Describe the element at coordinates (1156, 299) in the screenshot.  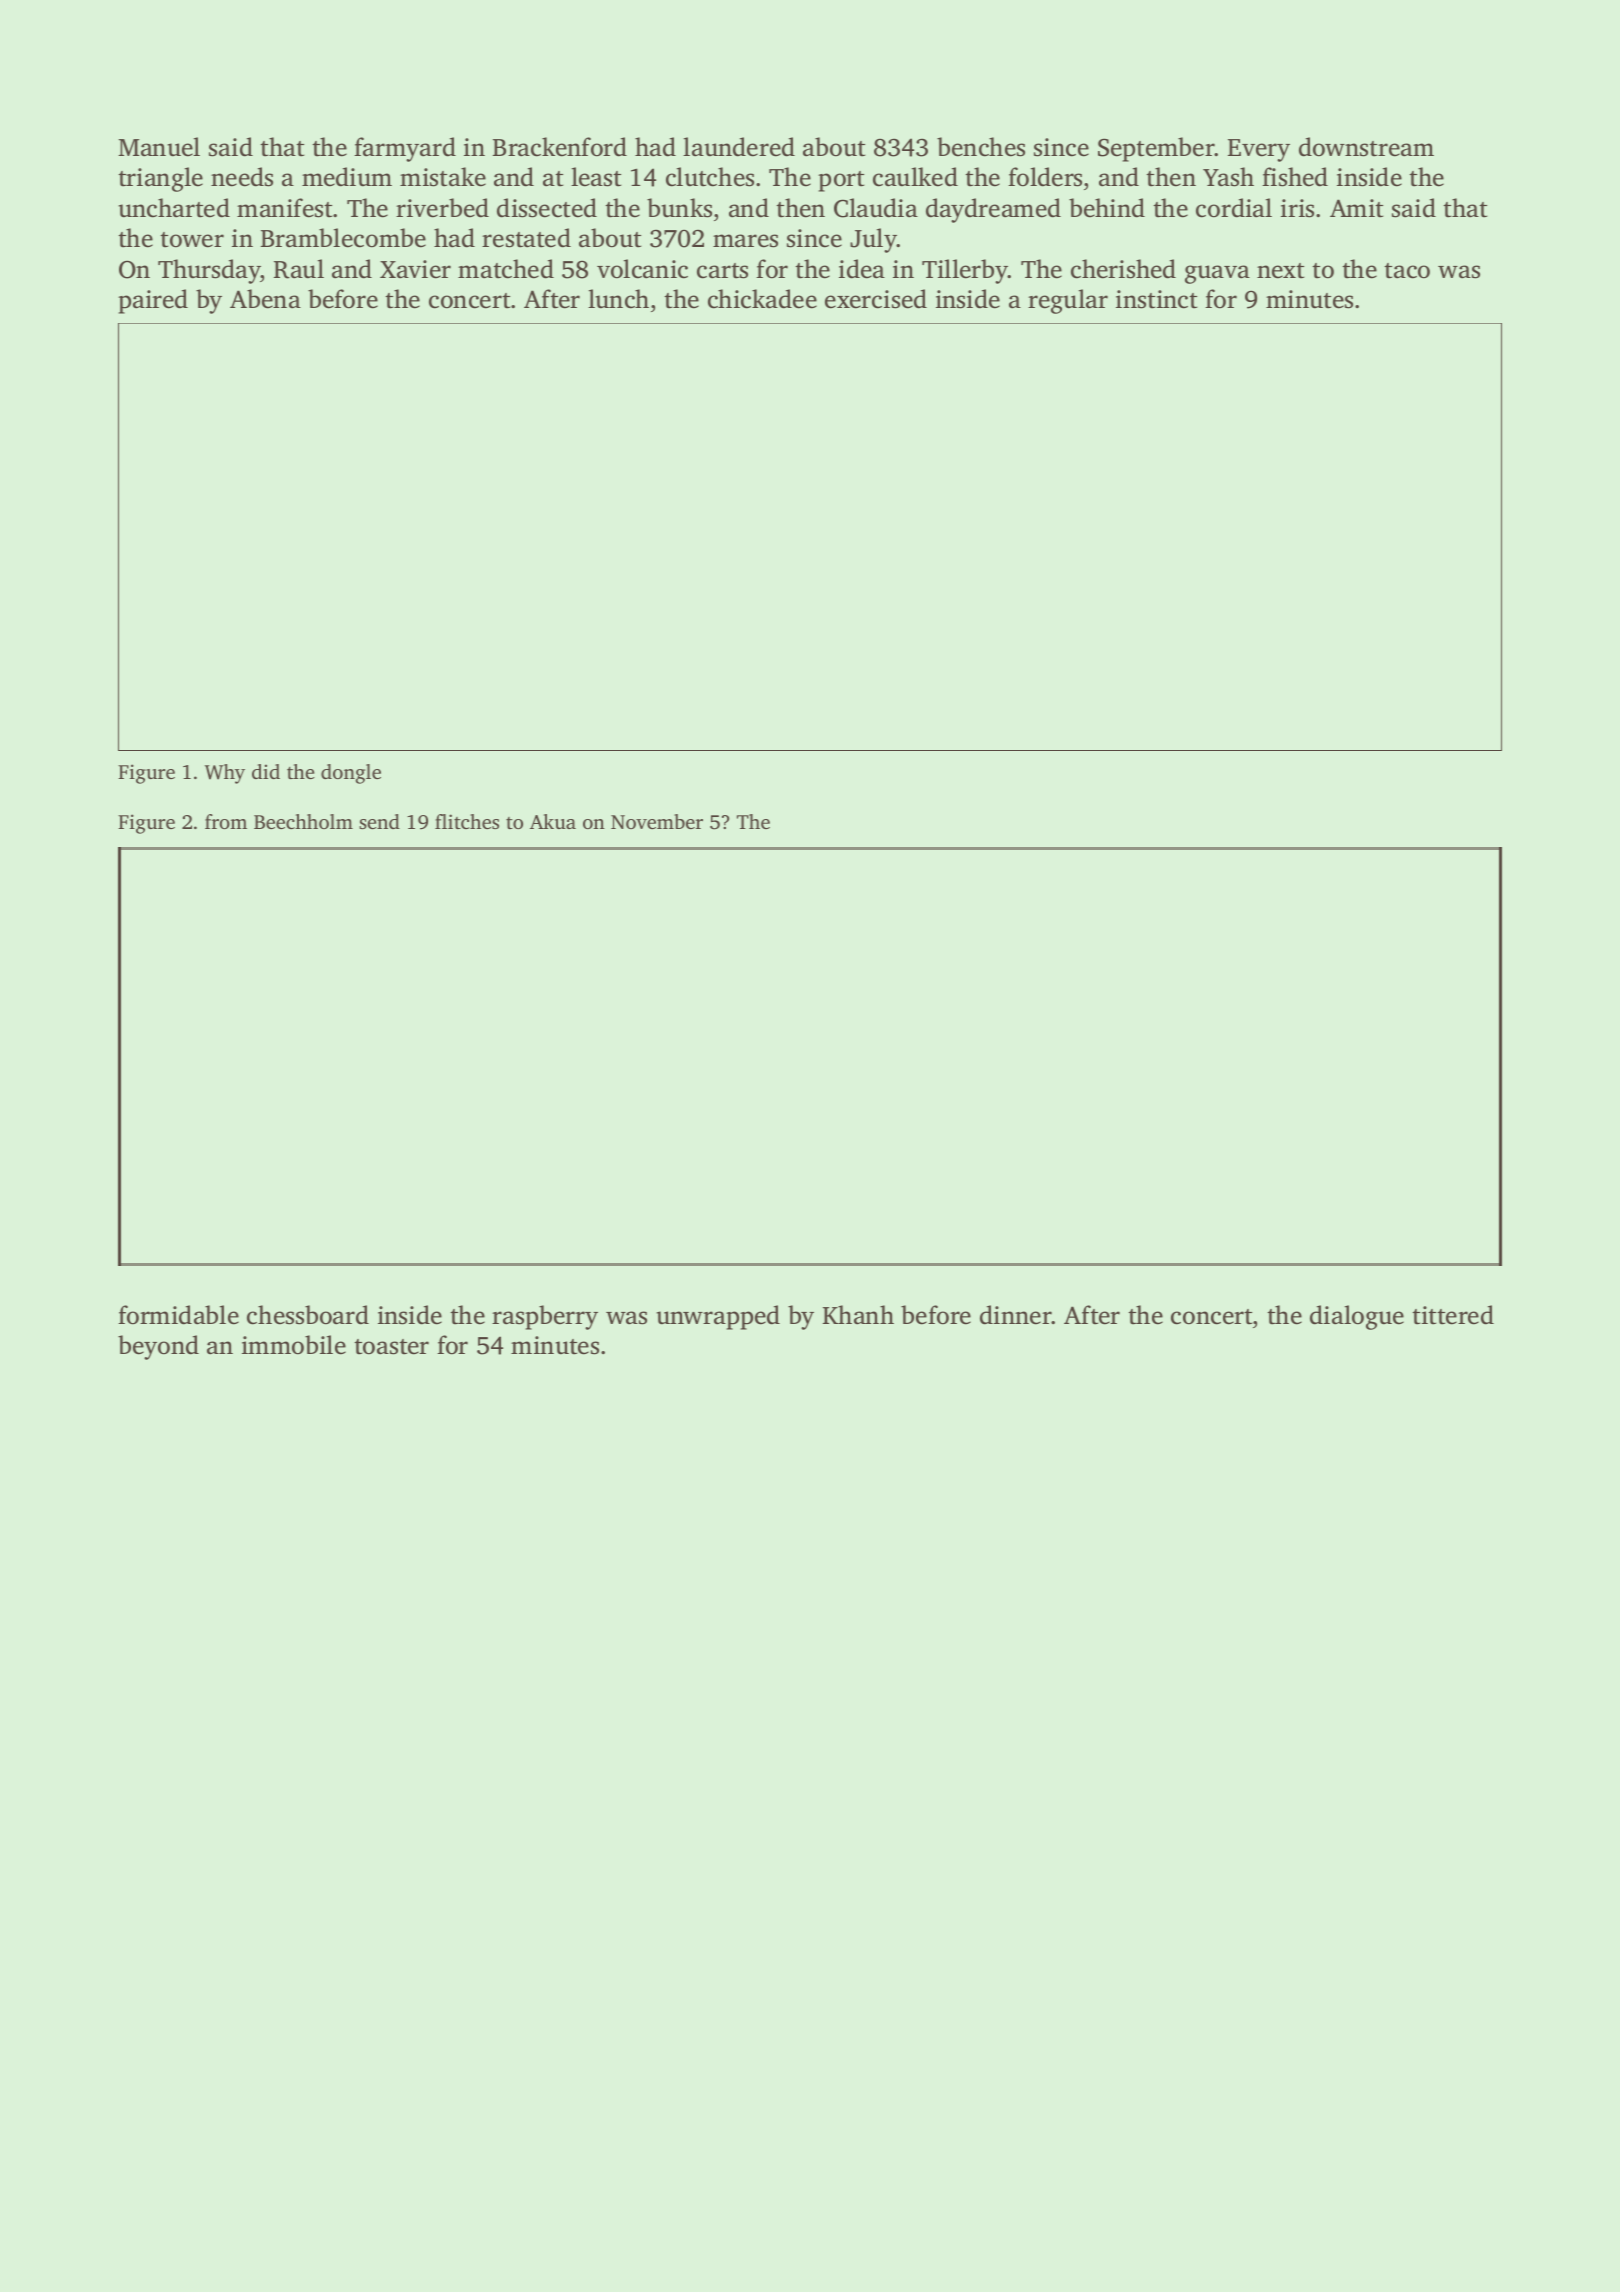
I see `instinct` at that location.
